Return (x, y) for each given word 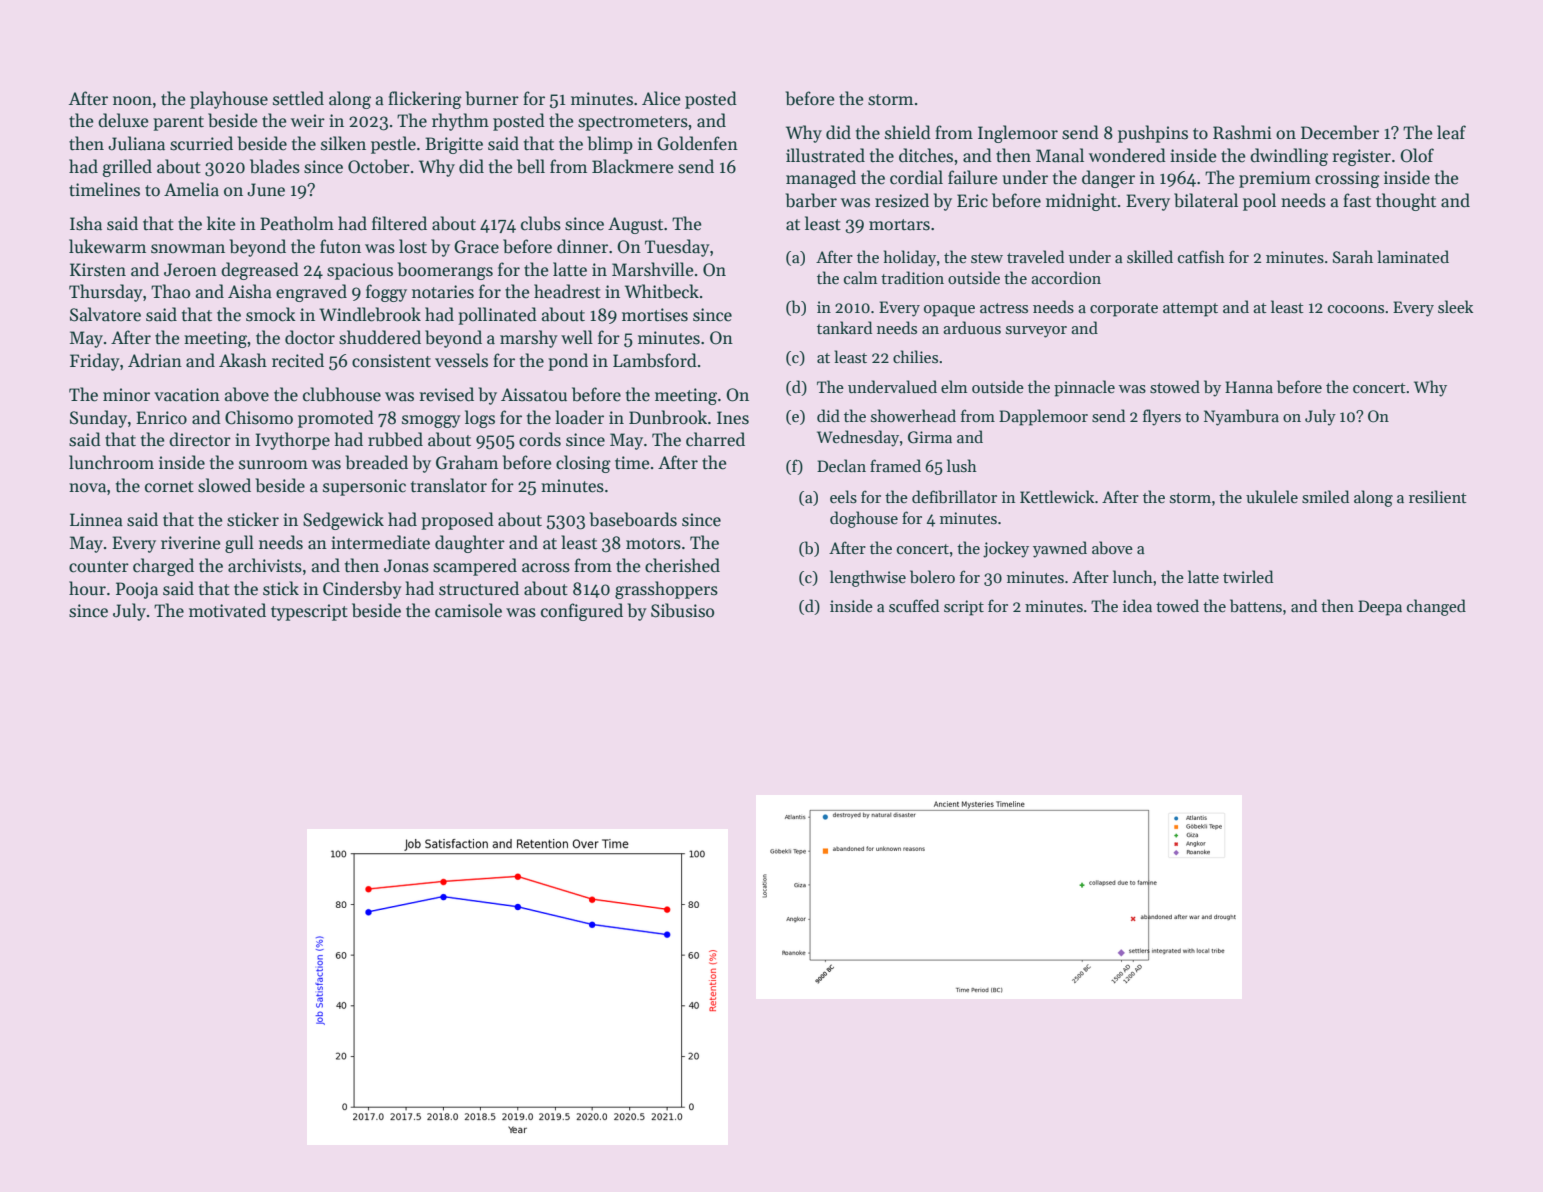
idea (1137, 606)
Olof (1417, 155)
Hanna (1249, 387)
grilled (127, 168)
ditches (926, 155)
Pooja (137, 590)
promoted (336, 419)
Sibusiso (682, 610)
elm (954, 386)
